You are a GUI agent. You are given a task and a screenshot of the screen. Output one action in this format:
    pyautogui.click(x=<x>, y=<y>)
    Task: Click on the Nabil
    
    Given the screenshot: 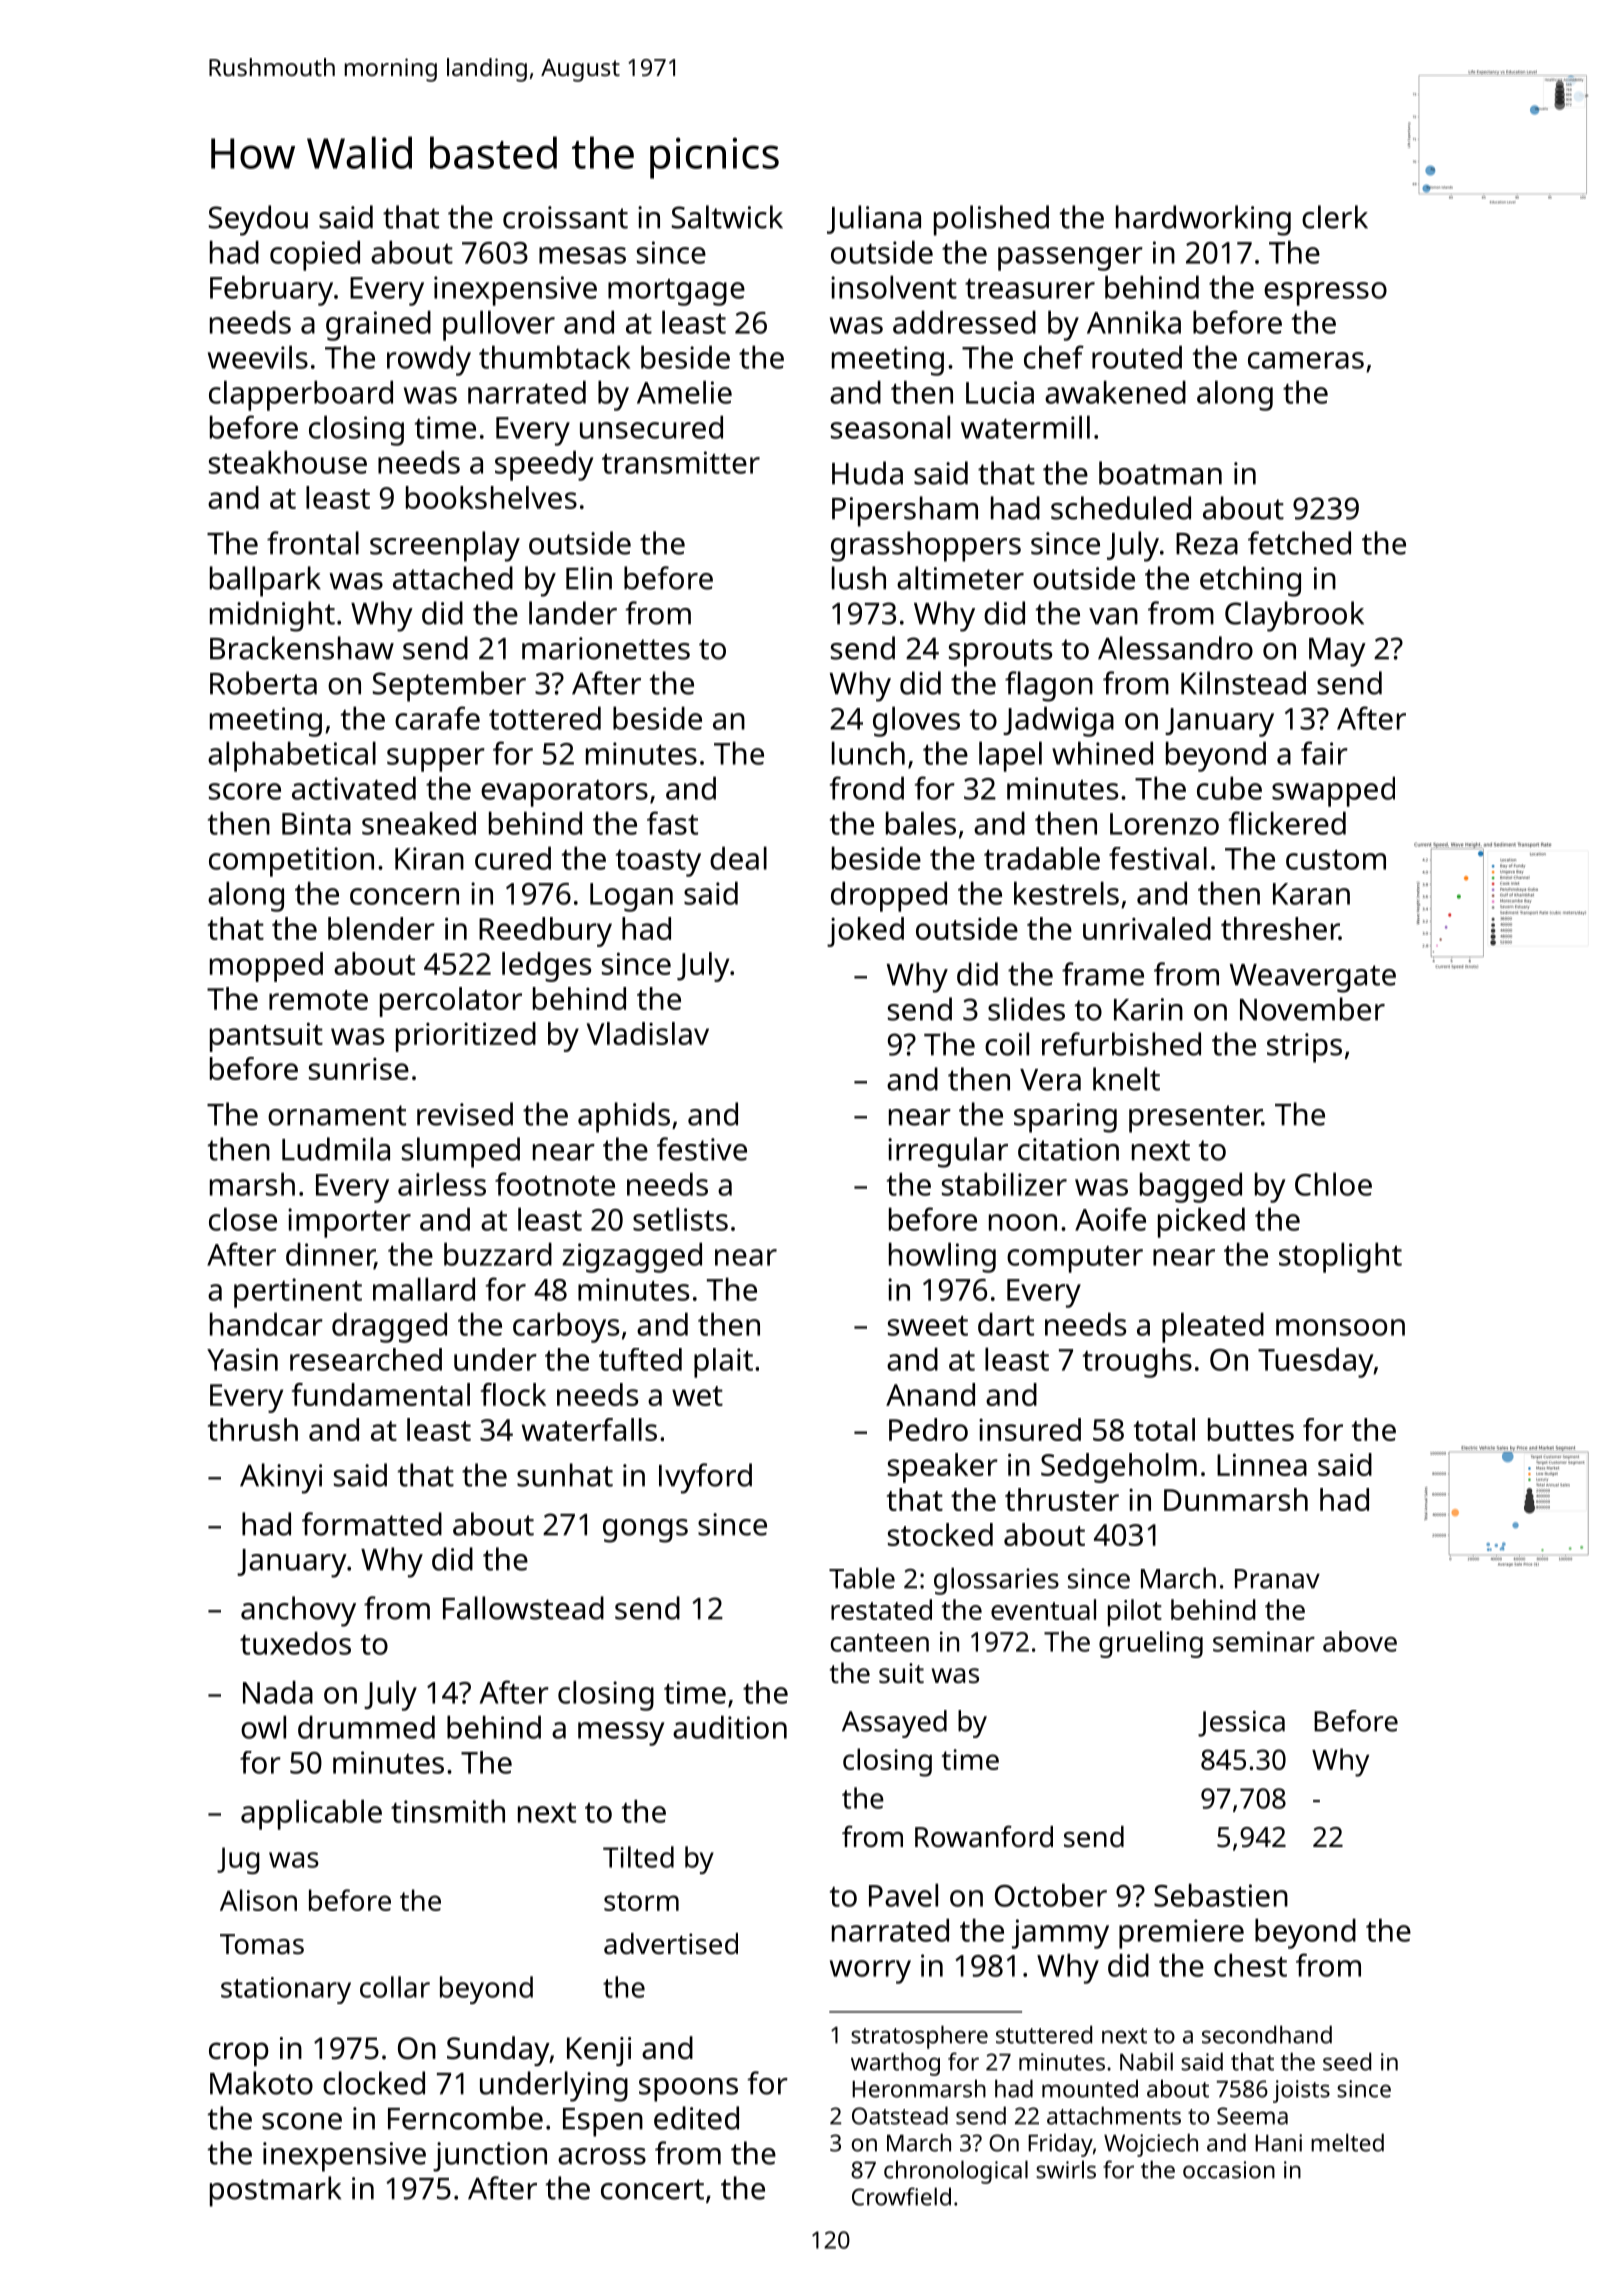 What is the action you would take?
    pyautogui.click(x=1146, y=2061)
